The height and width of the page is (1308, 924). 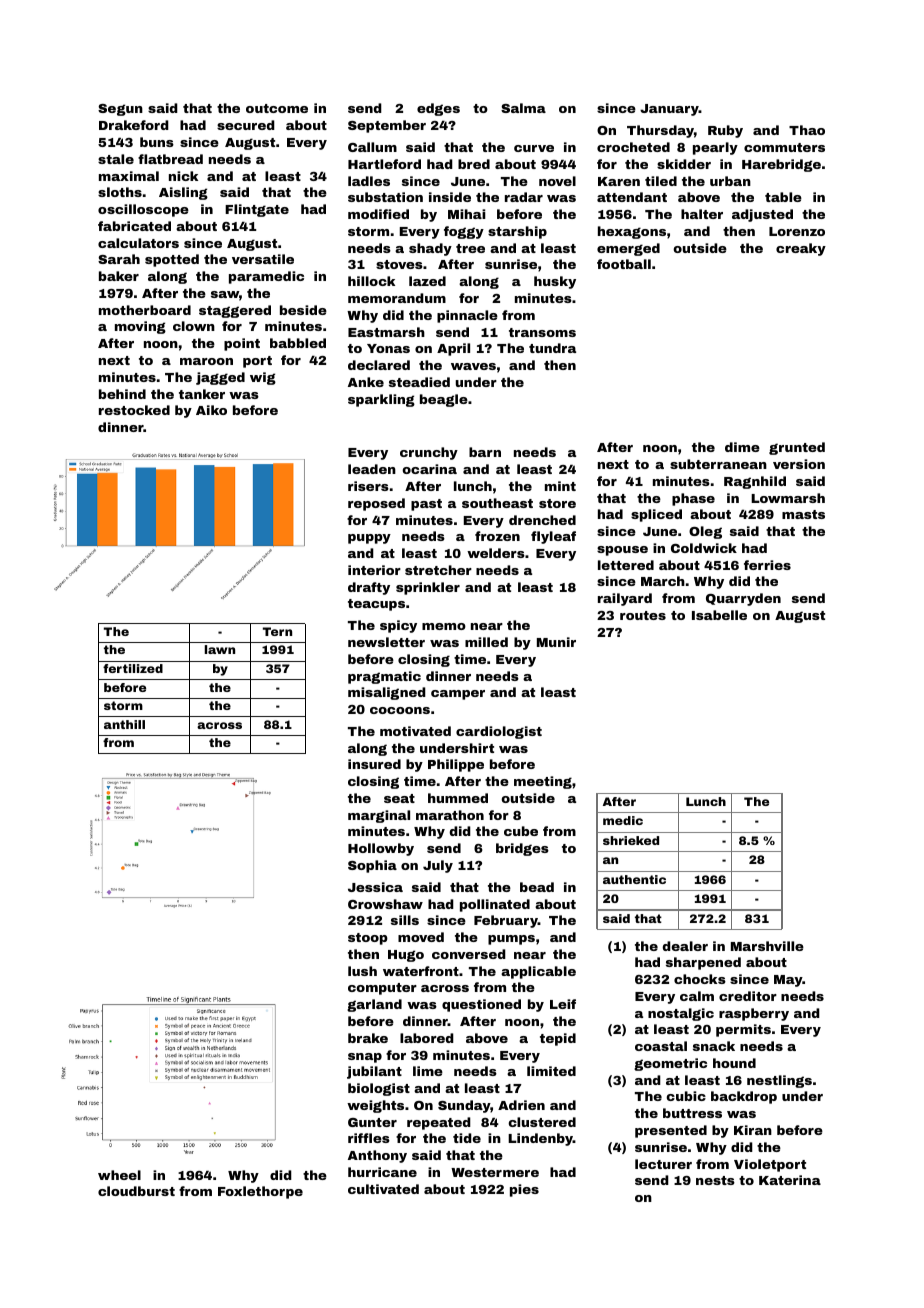 What do you see at coordinates (260, 1192) in the page?
I see `Foxlethorpe` at bounding box center [260, 1192].
